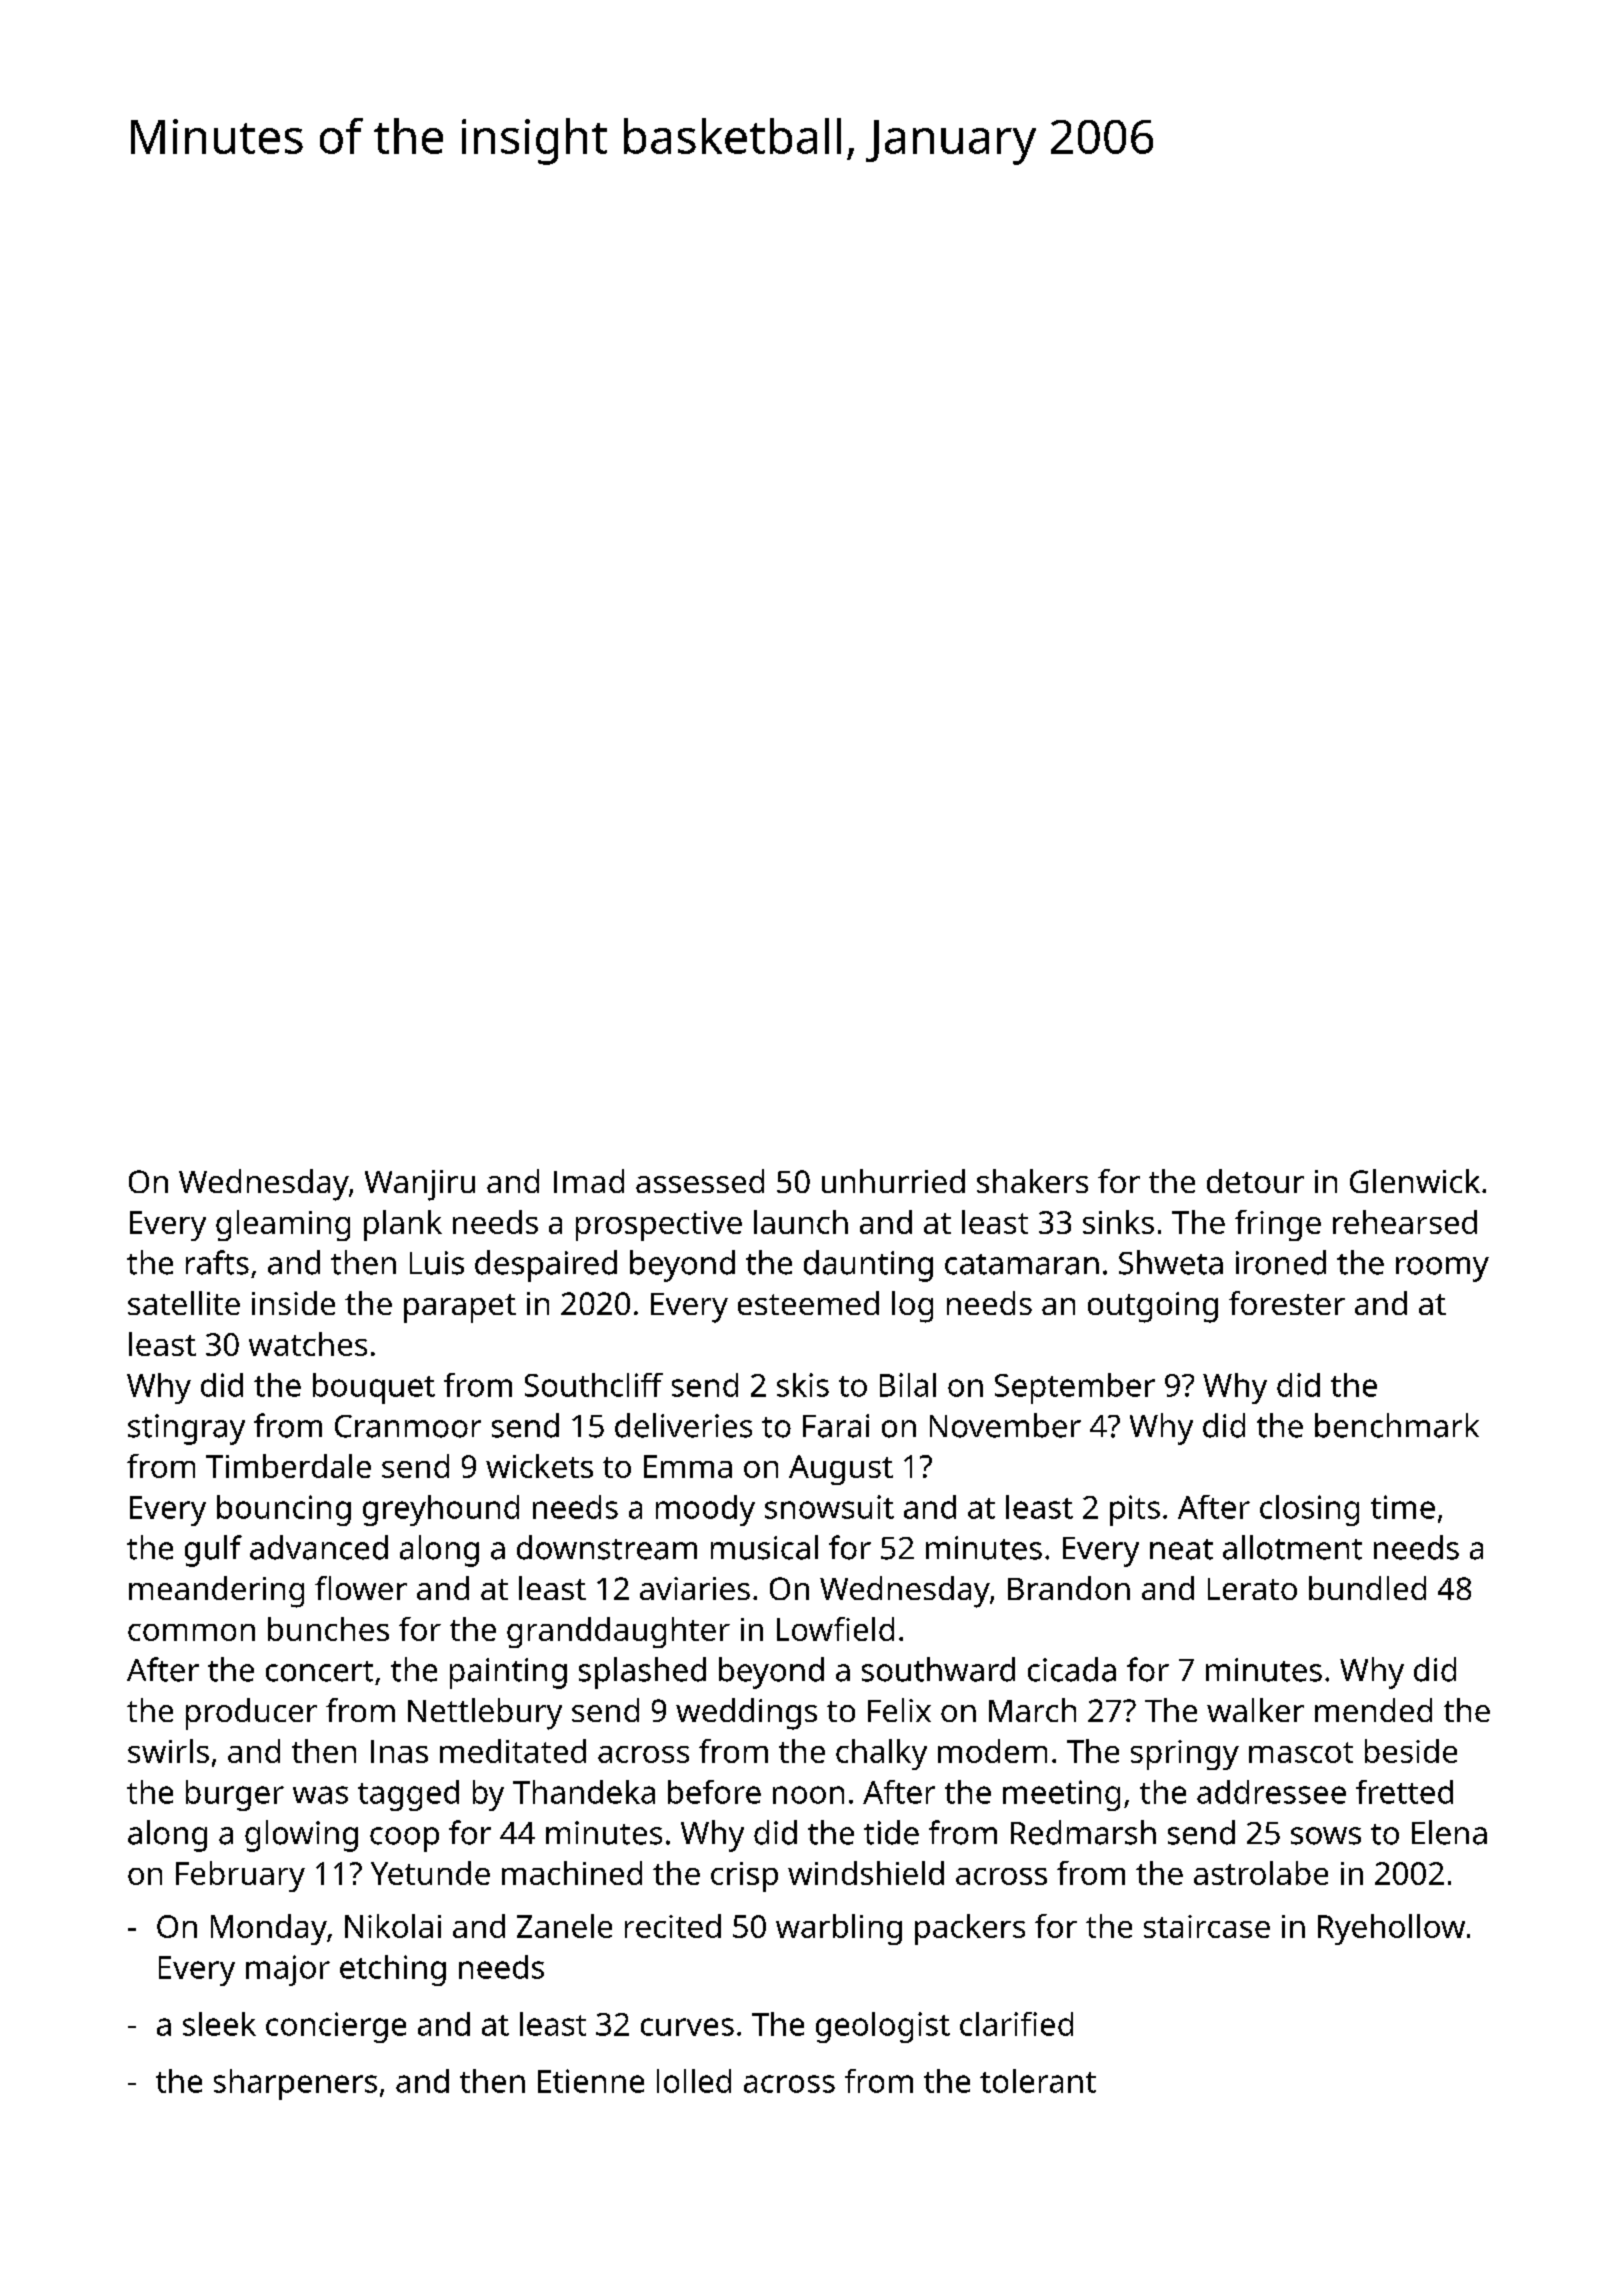 This screenshot has height=2292, width=1620. What do you see at coordinates (694, 2081) in the screenshot?
I see `lolled` at bounding box center [694, 2081].
